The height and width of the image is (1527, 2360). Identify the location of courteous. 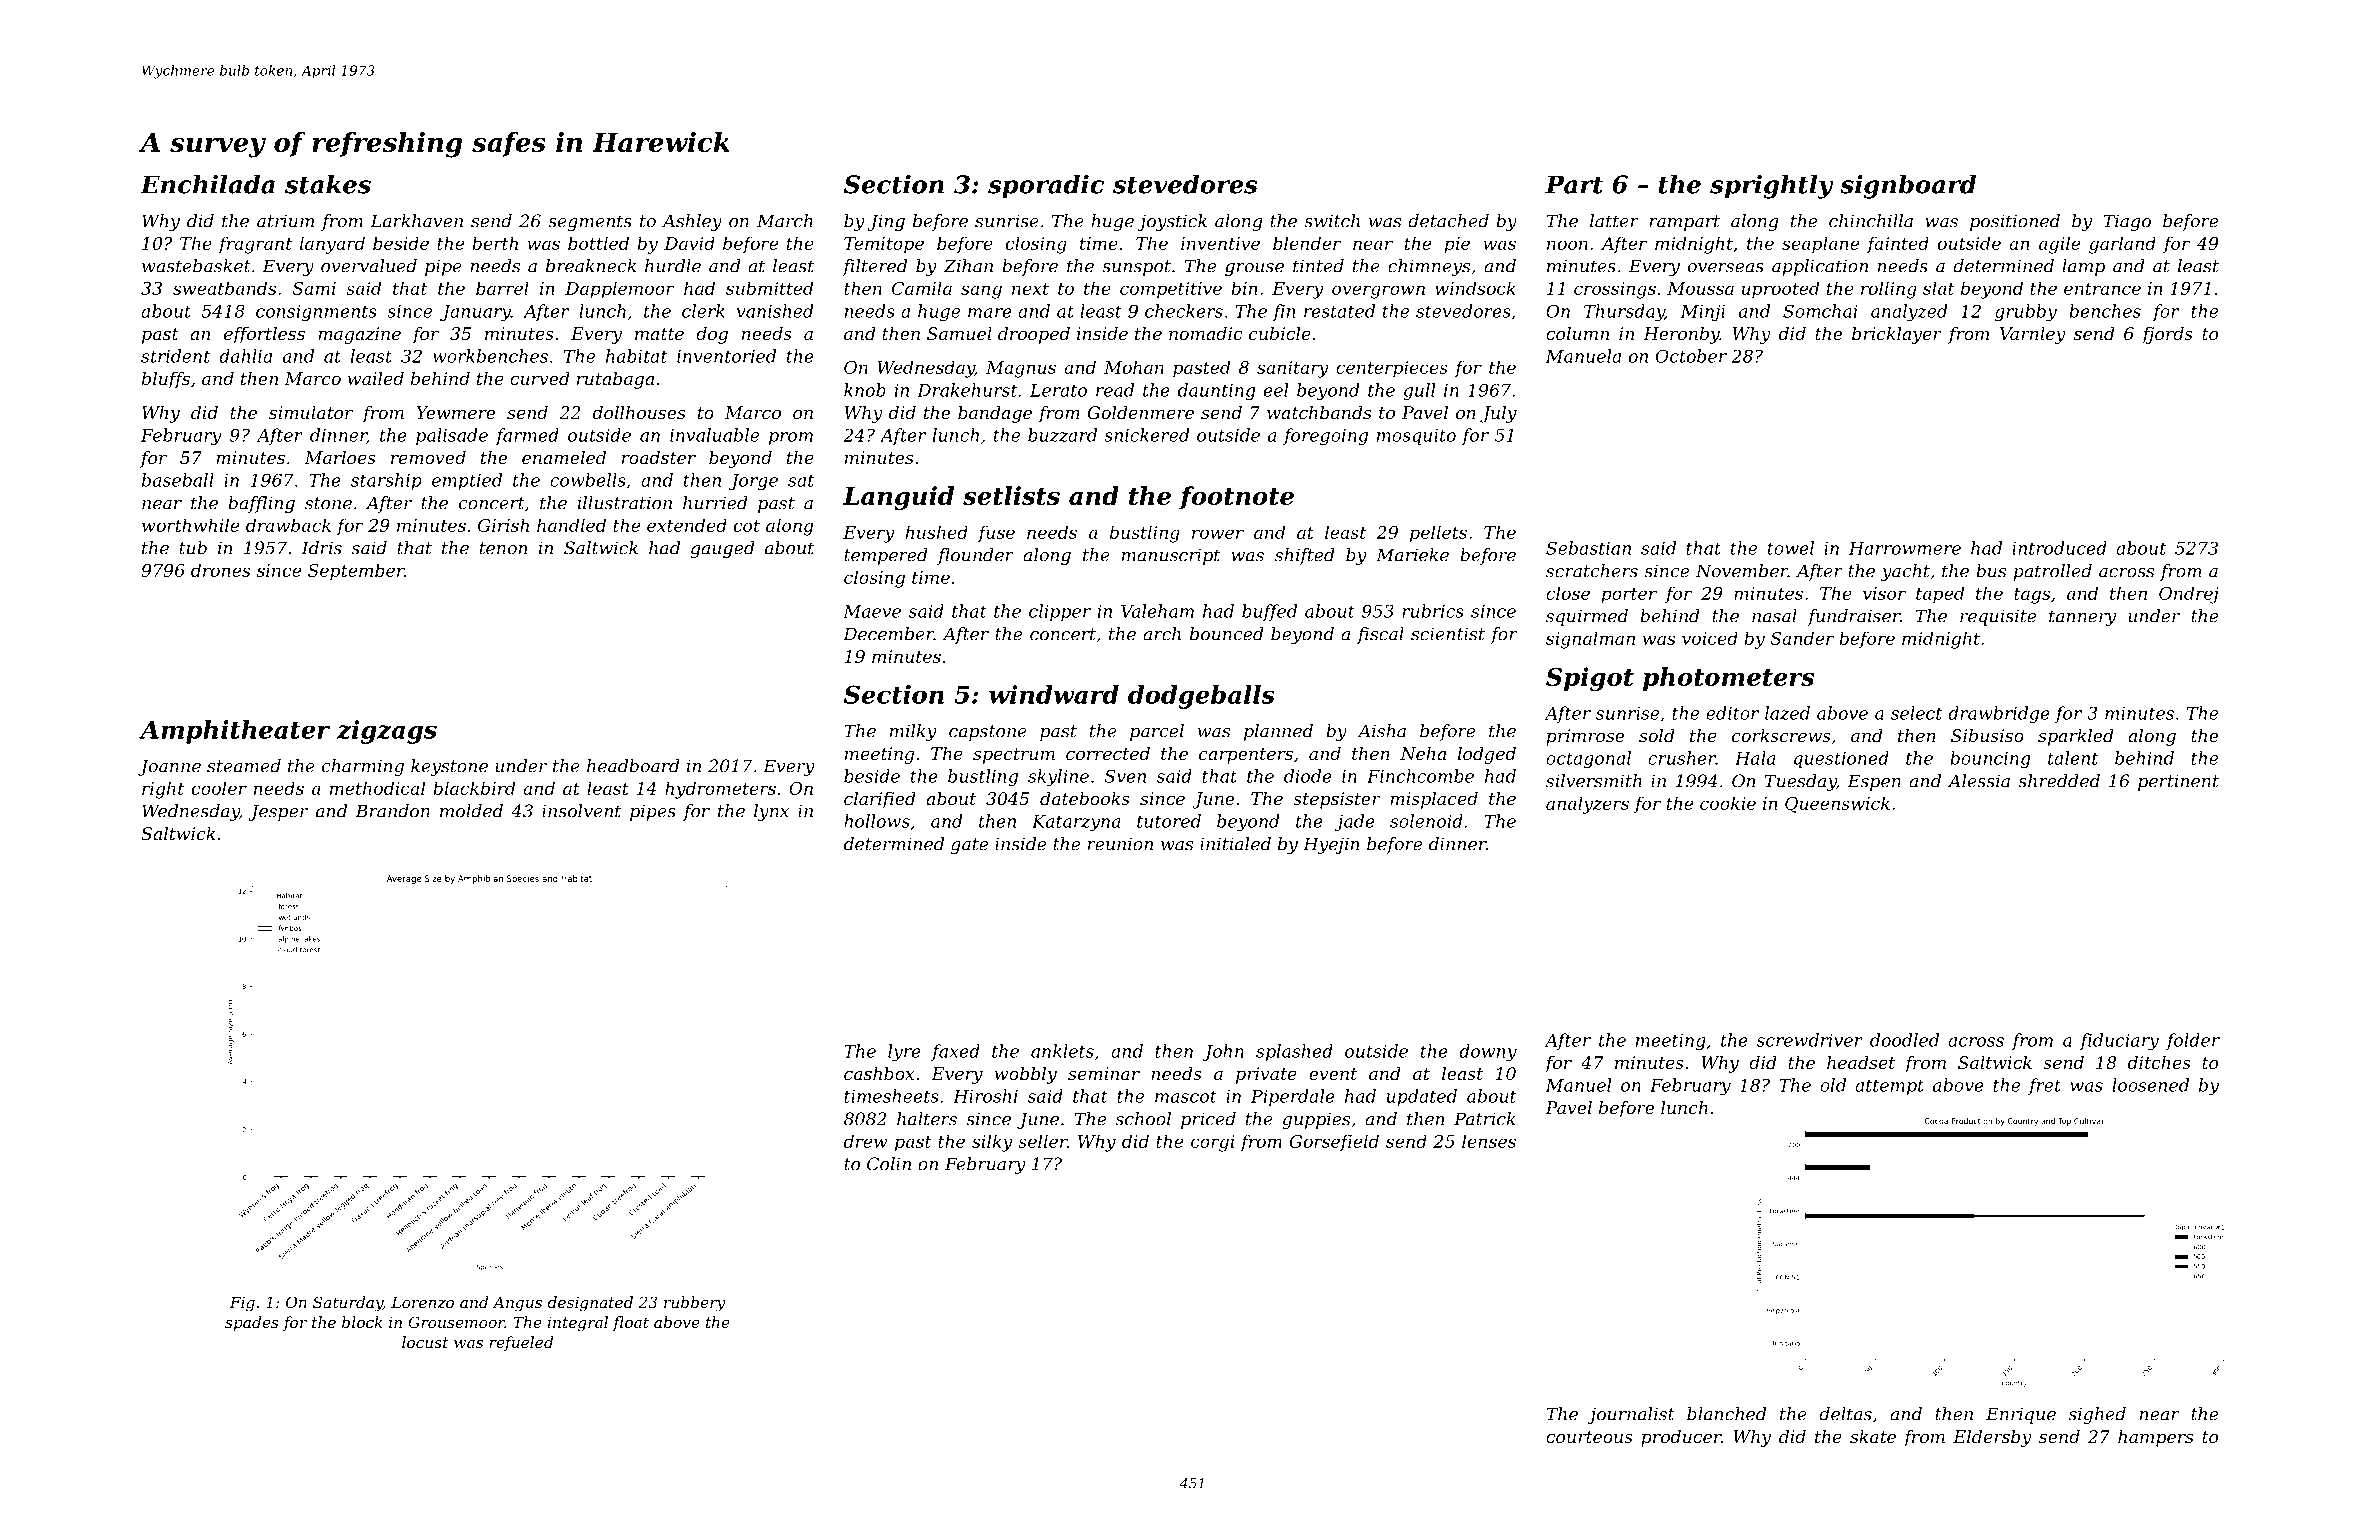
(1589, 1437).
